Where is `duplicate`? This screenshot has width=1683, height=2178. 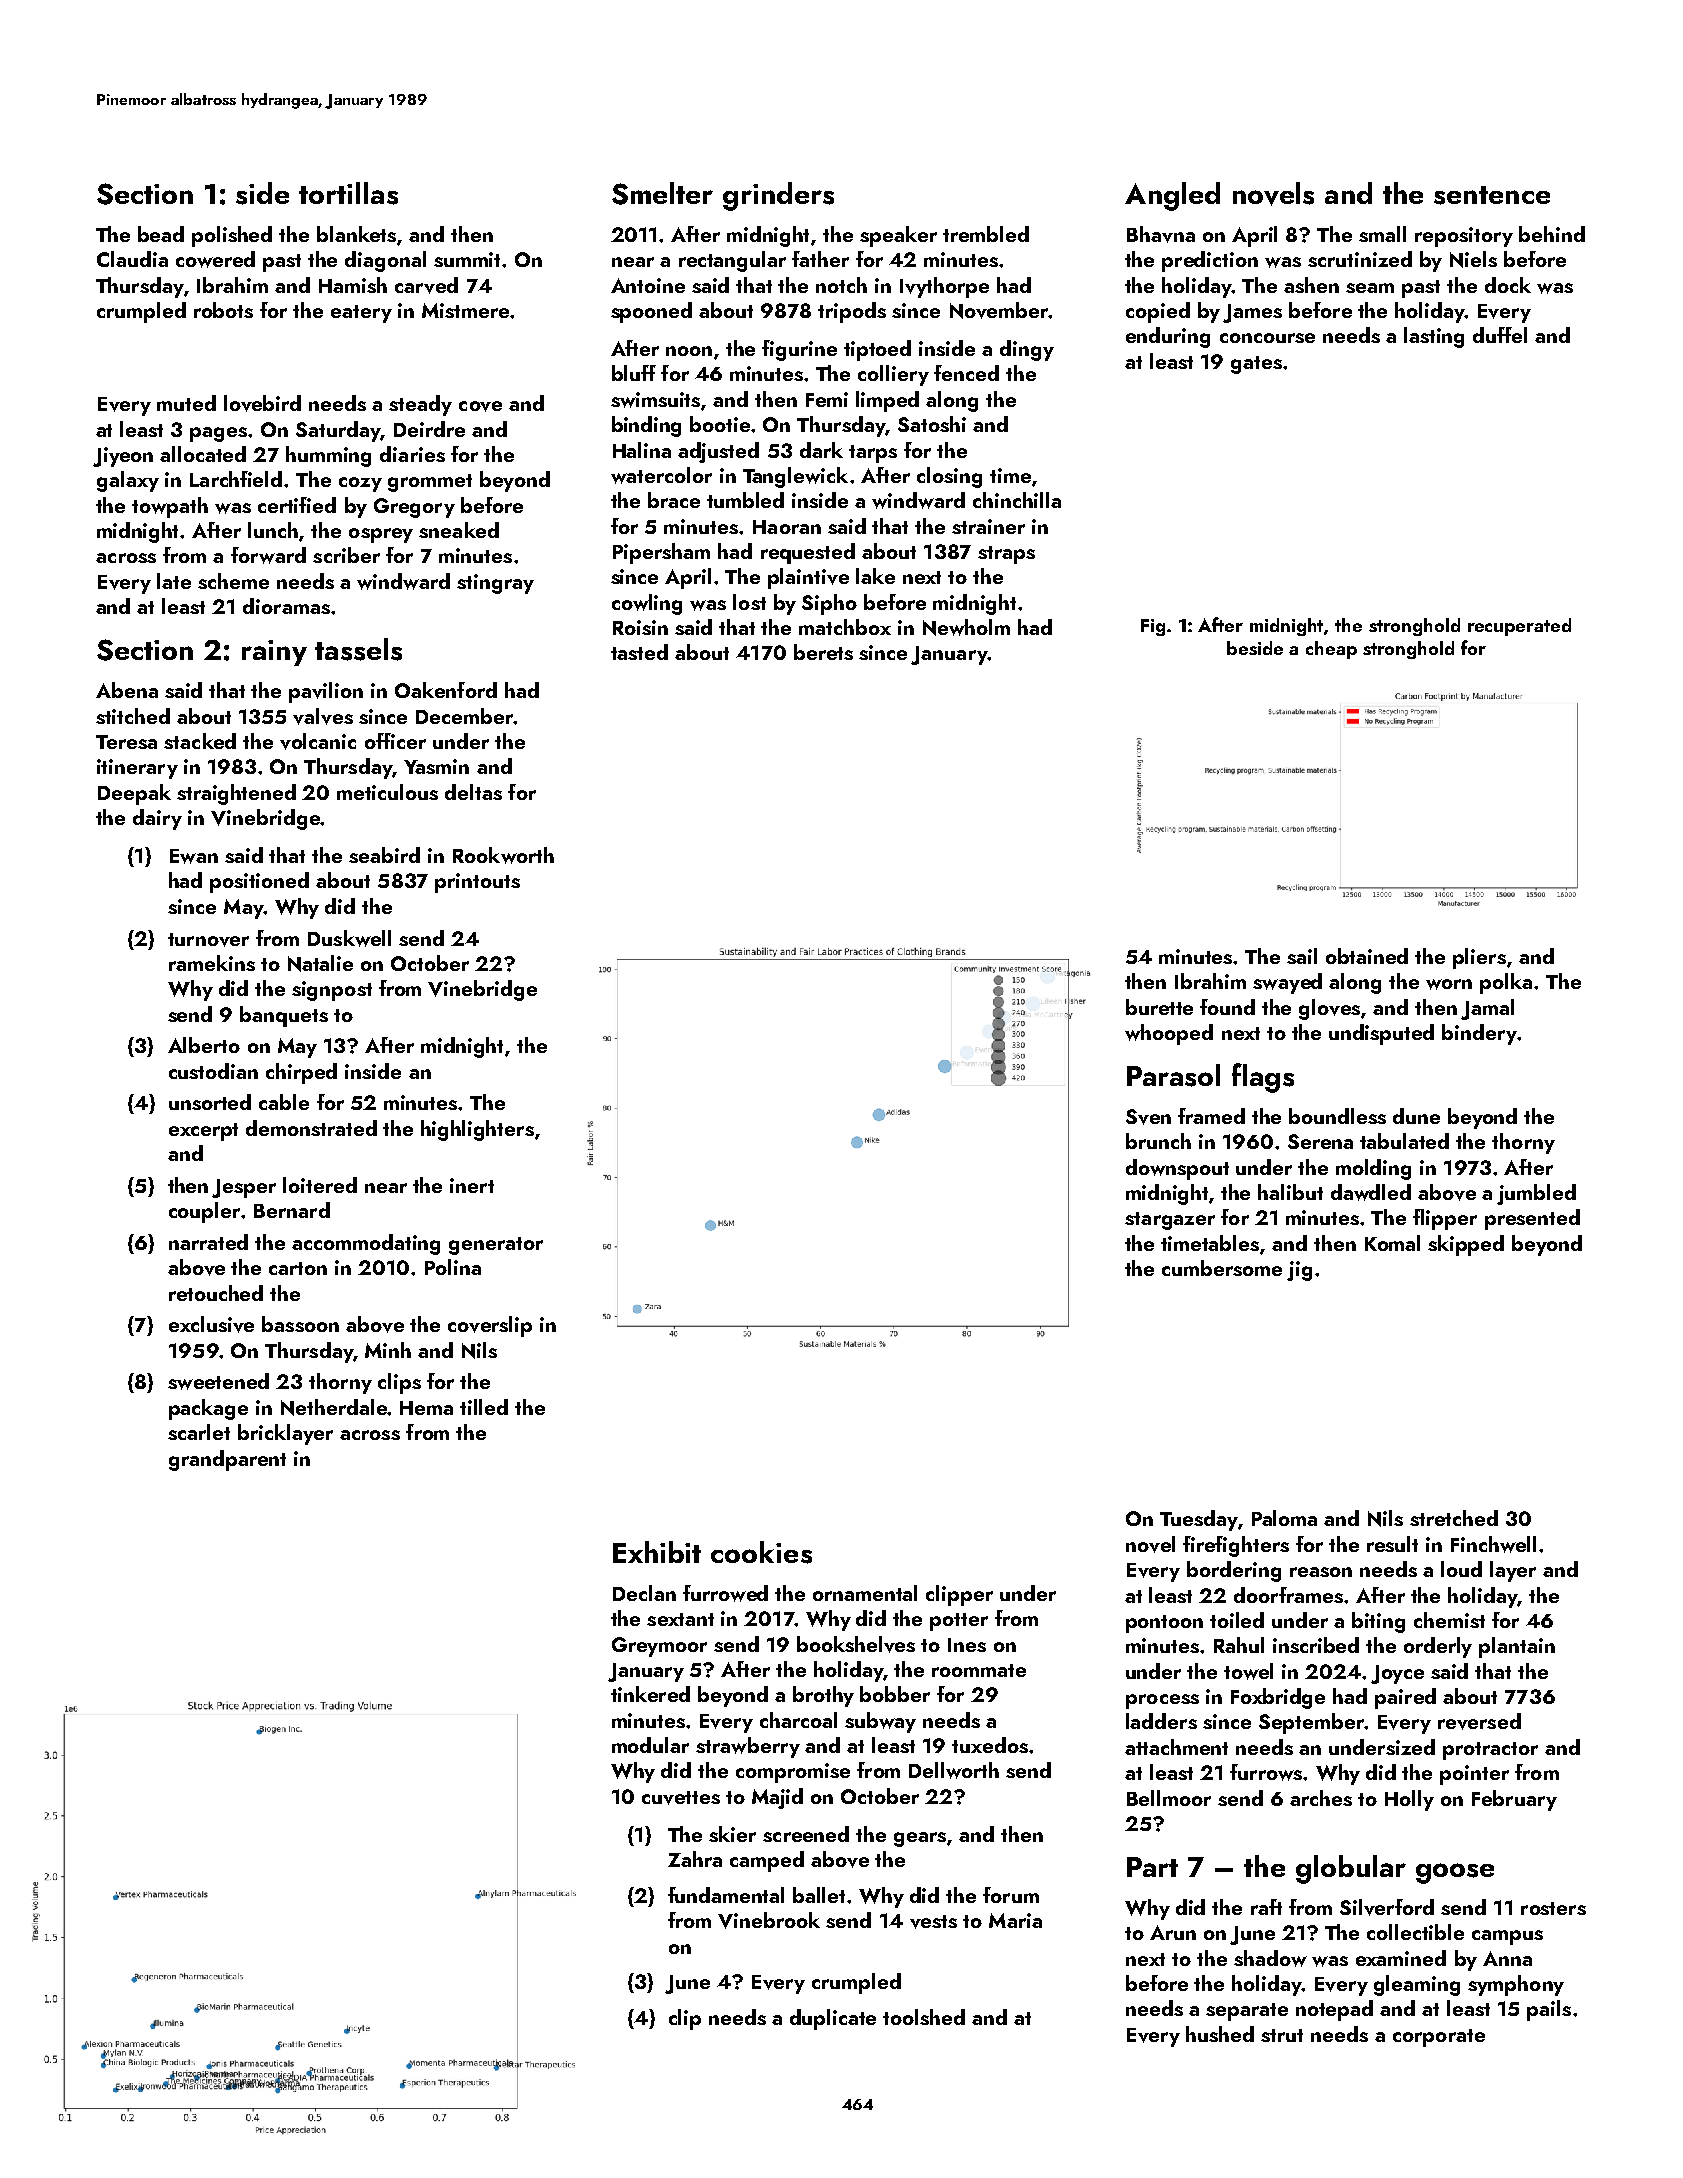 duplicate is located at coordinates (833, 2019).
